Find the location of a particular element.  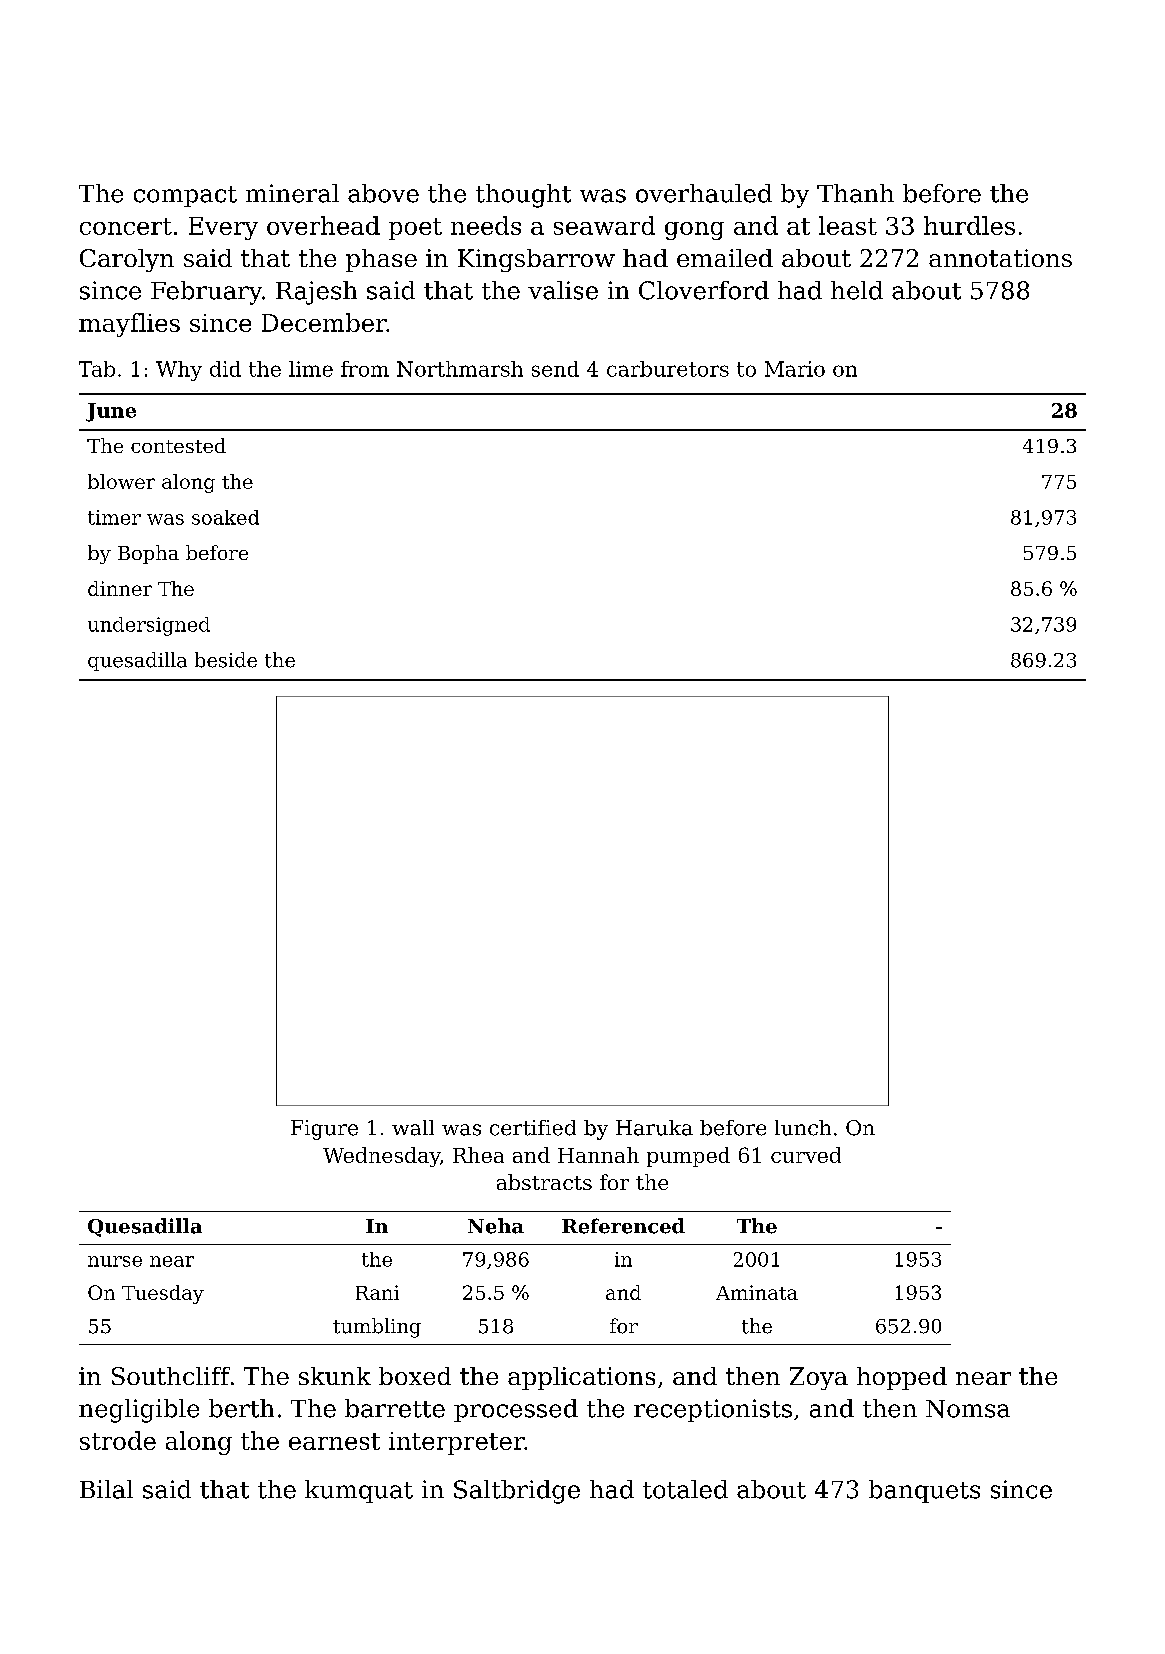

Southcliff is located at coordinates (171, 1376).
